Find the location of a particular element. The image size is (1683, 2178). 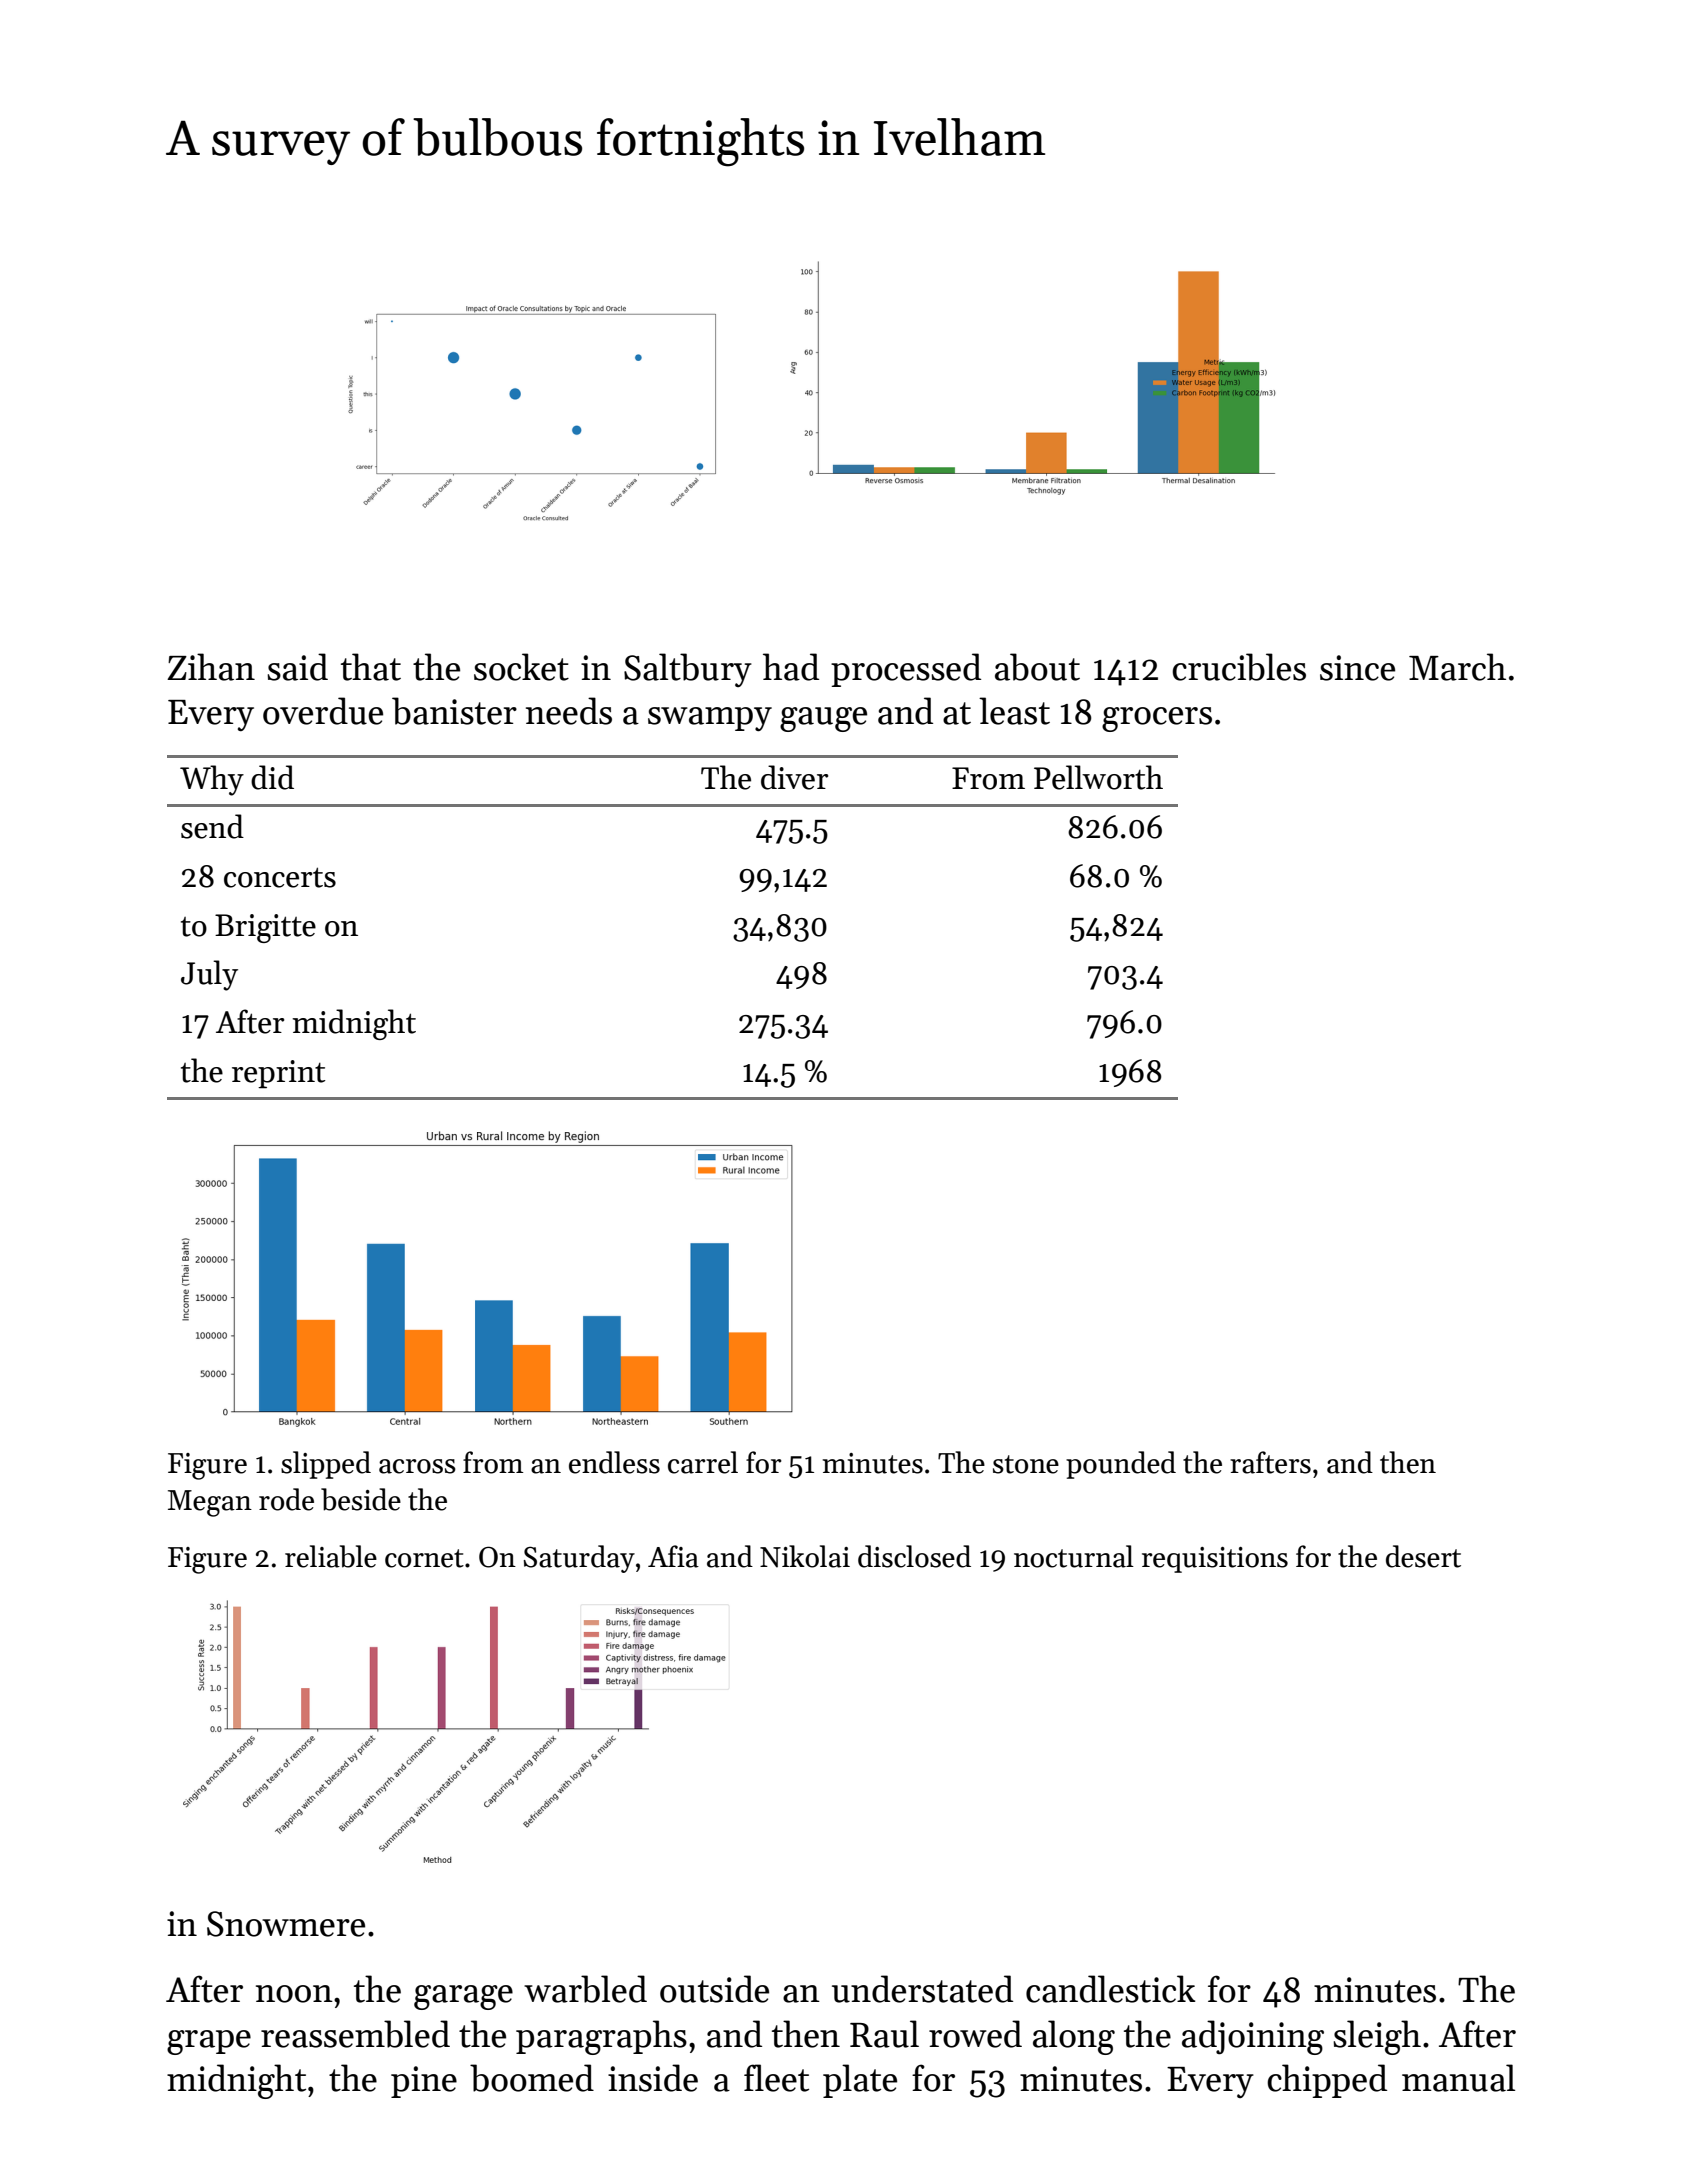

Zihan is located at coordinates (211, 667).
